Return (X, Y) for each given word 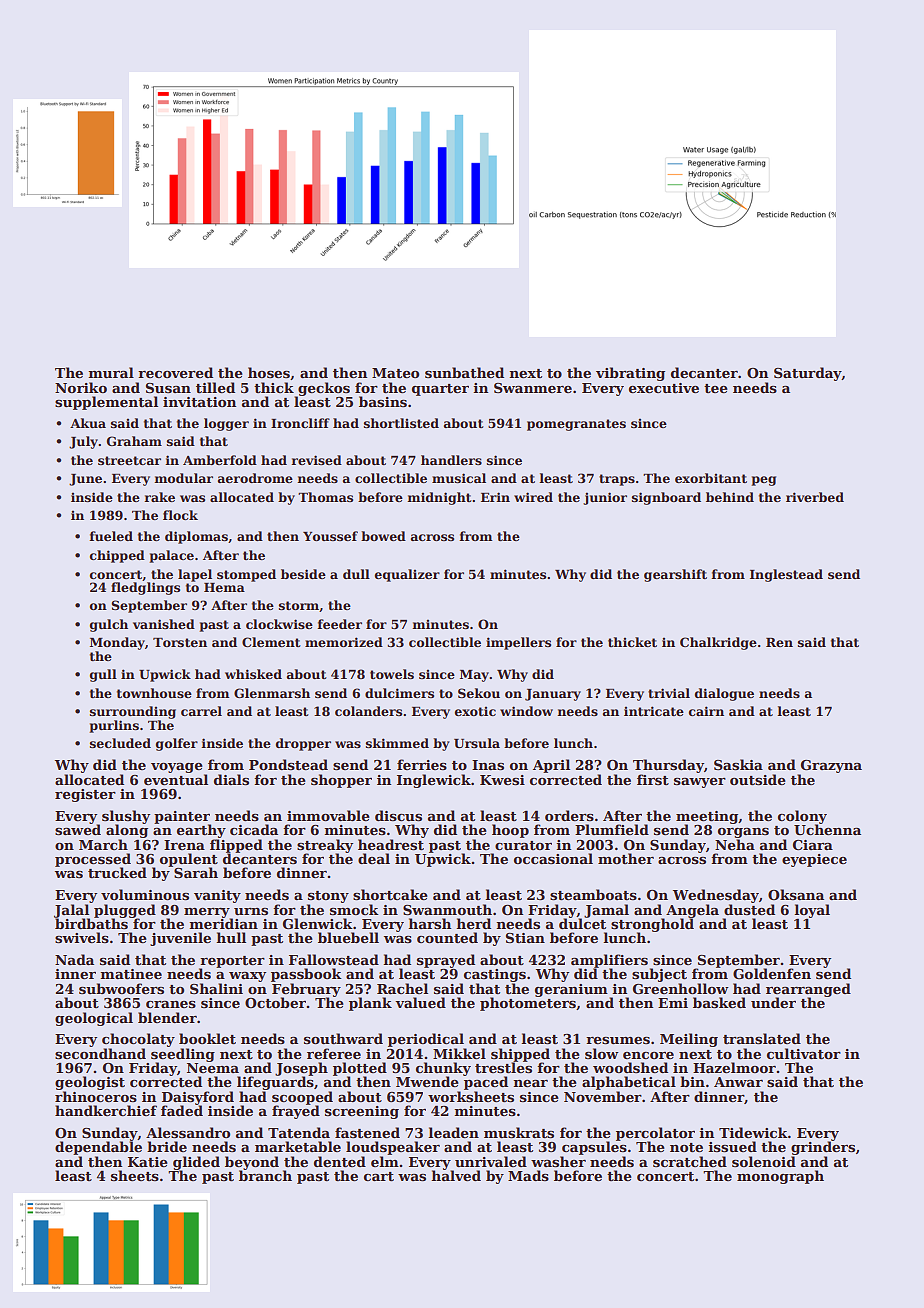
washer (558, 1161)
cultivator (804, 1053)
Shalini (216, 988)
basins (383, 401)
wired (533, 497)
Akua (88, 423)
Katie (148, 1162)
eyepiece (814, 860)
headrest (391, 844)
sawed (78, 829)
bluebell (348, 937)
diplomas (196, 537)
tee (716, 388)
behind (730, 497)
